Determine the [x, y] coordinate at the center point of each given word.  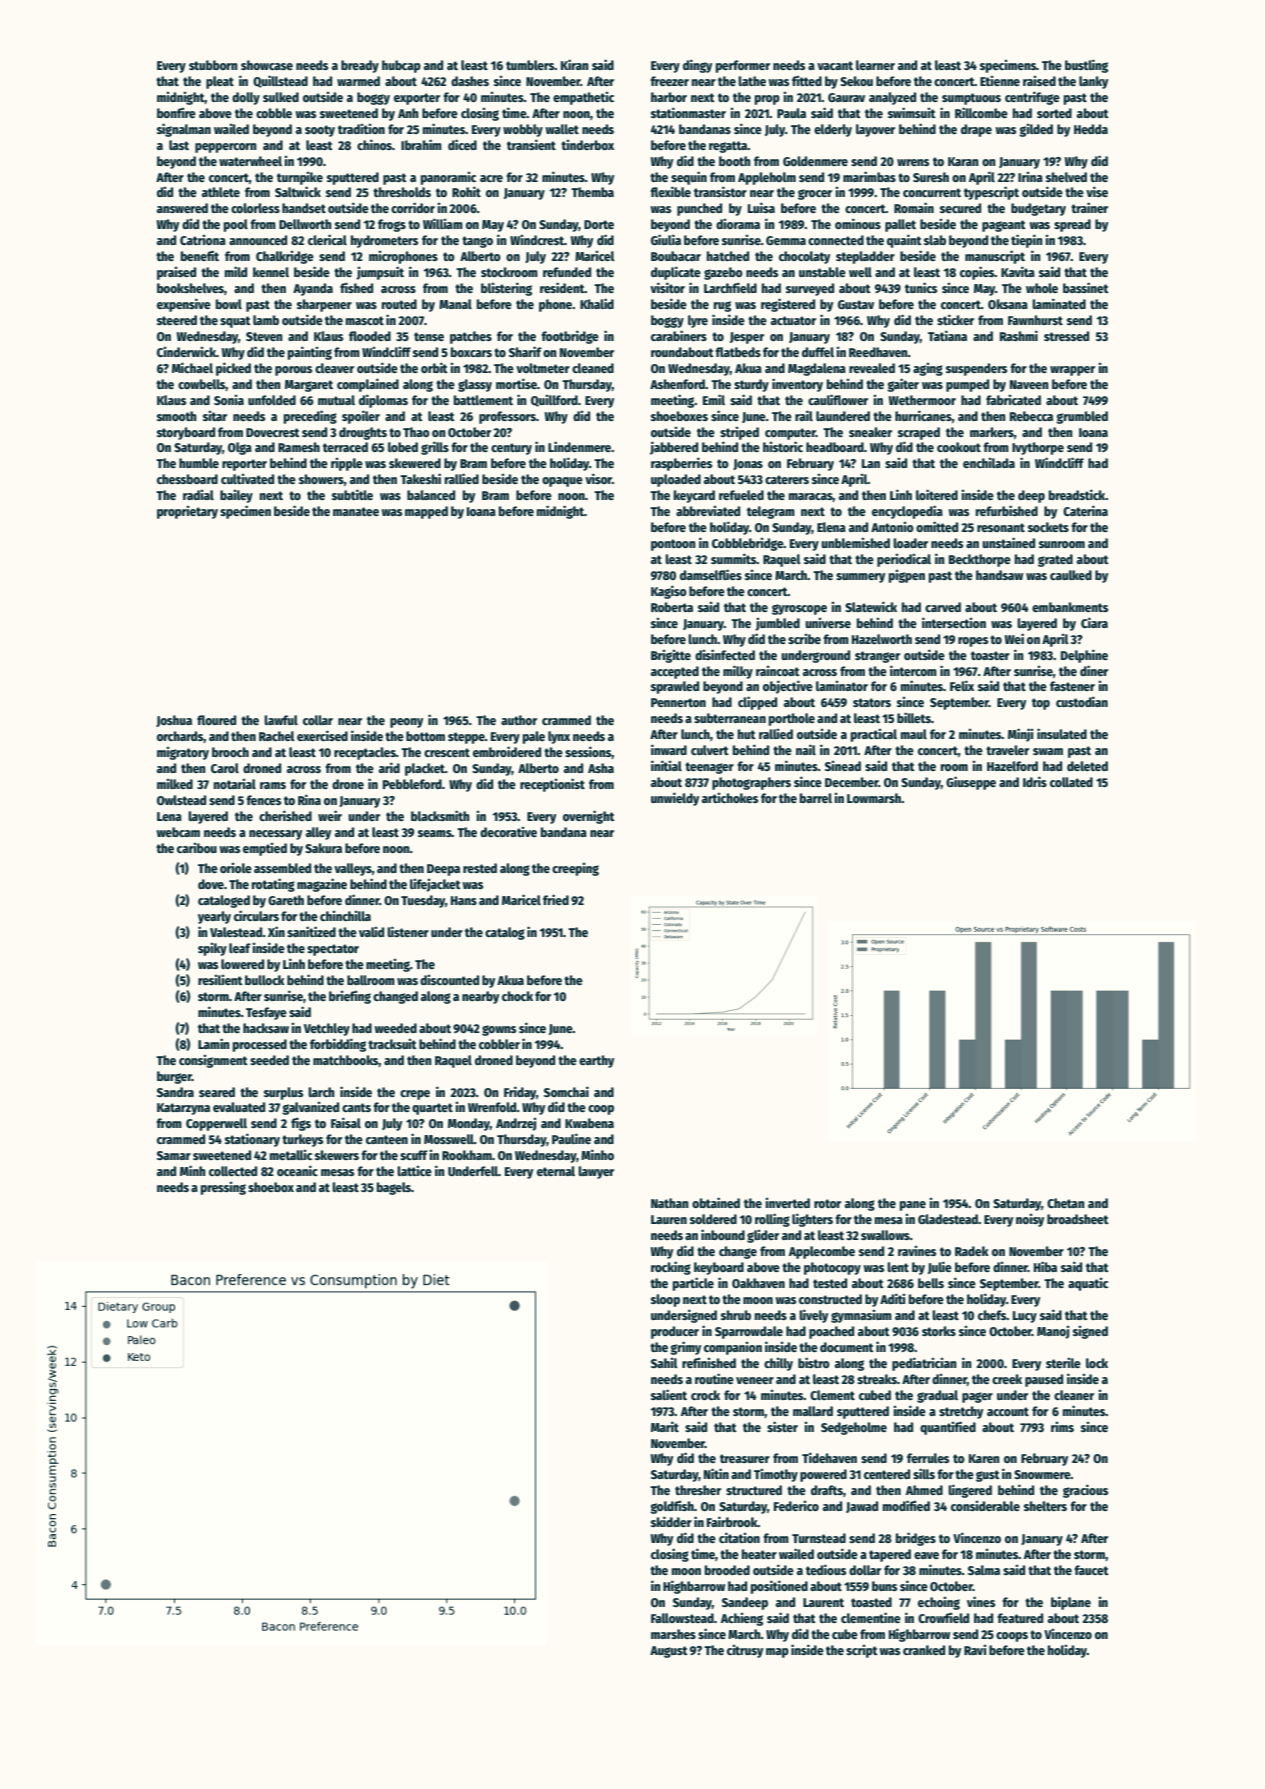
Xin [276, 931]
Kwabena [589, 1123]
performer [743, 66]
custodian [1082, 701]
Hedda [1091, 129]
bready [360, 66]
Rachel [277, 736]
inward [669, 749]
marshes [673, 1634]
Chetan [1066, 1203]
